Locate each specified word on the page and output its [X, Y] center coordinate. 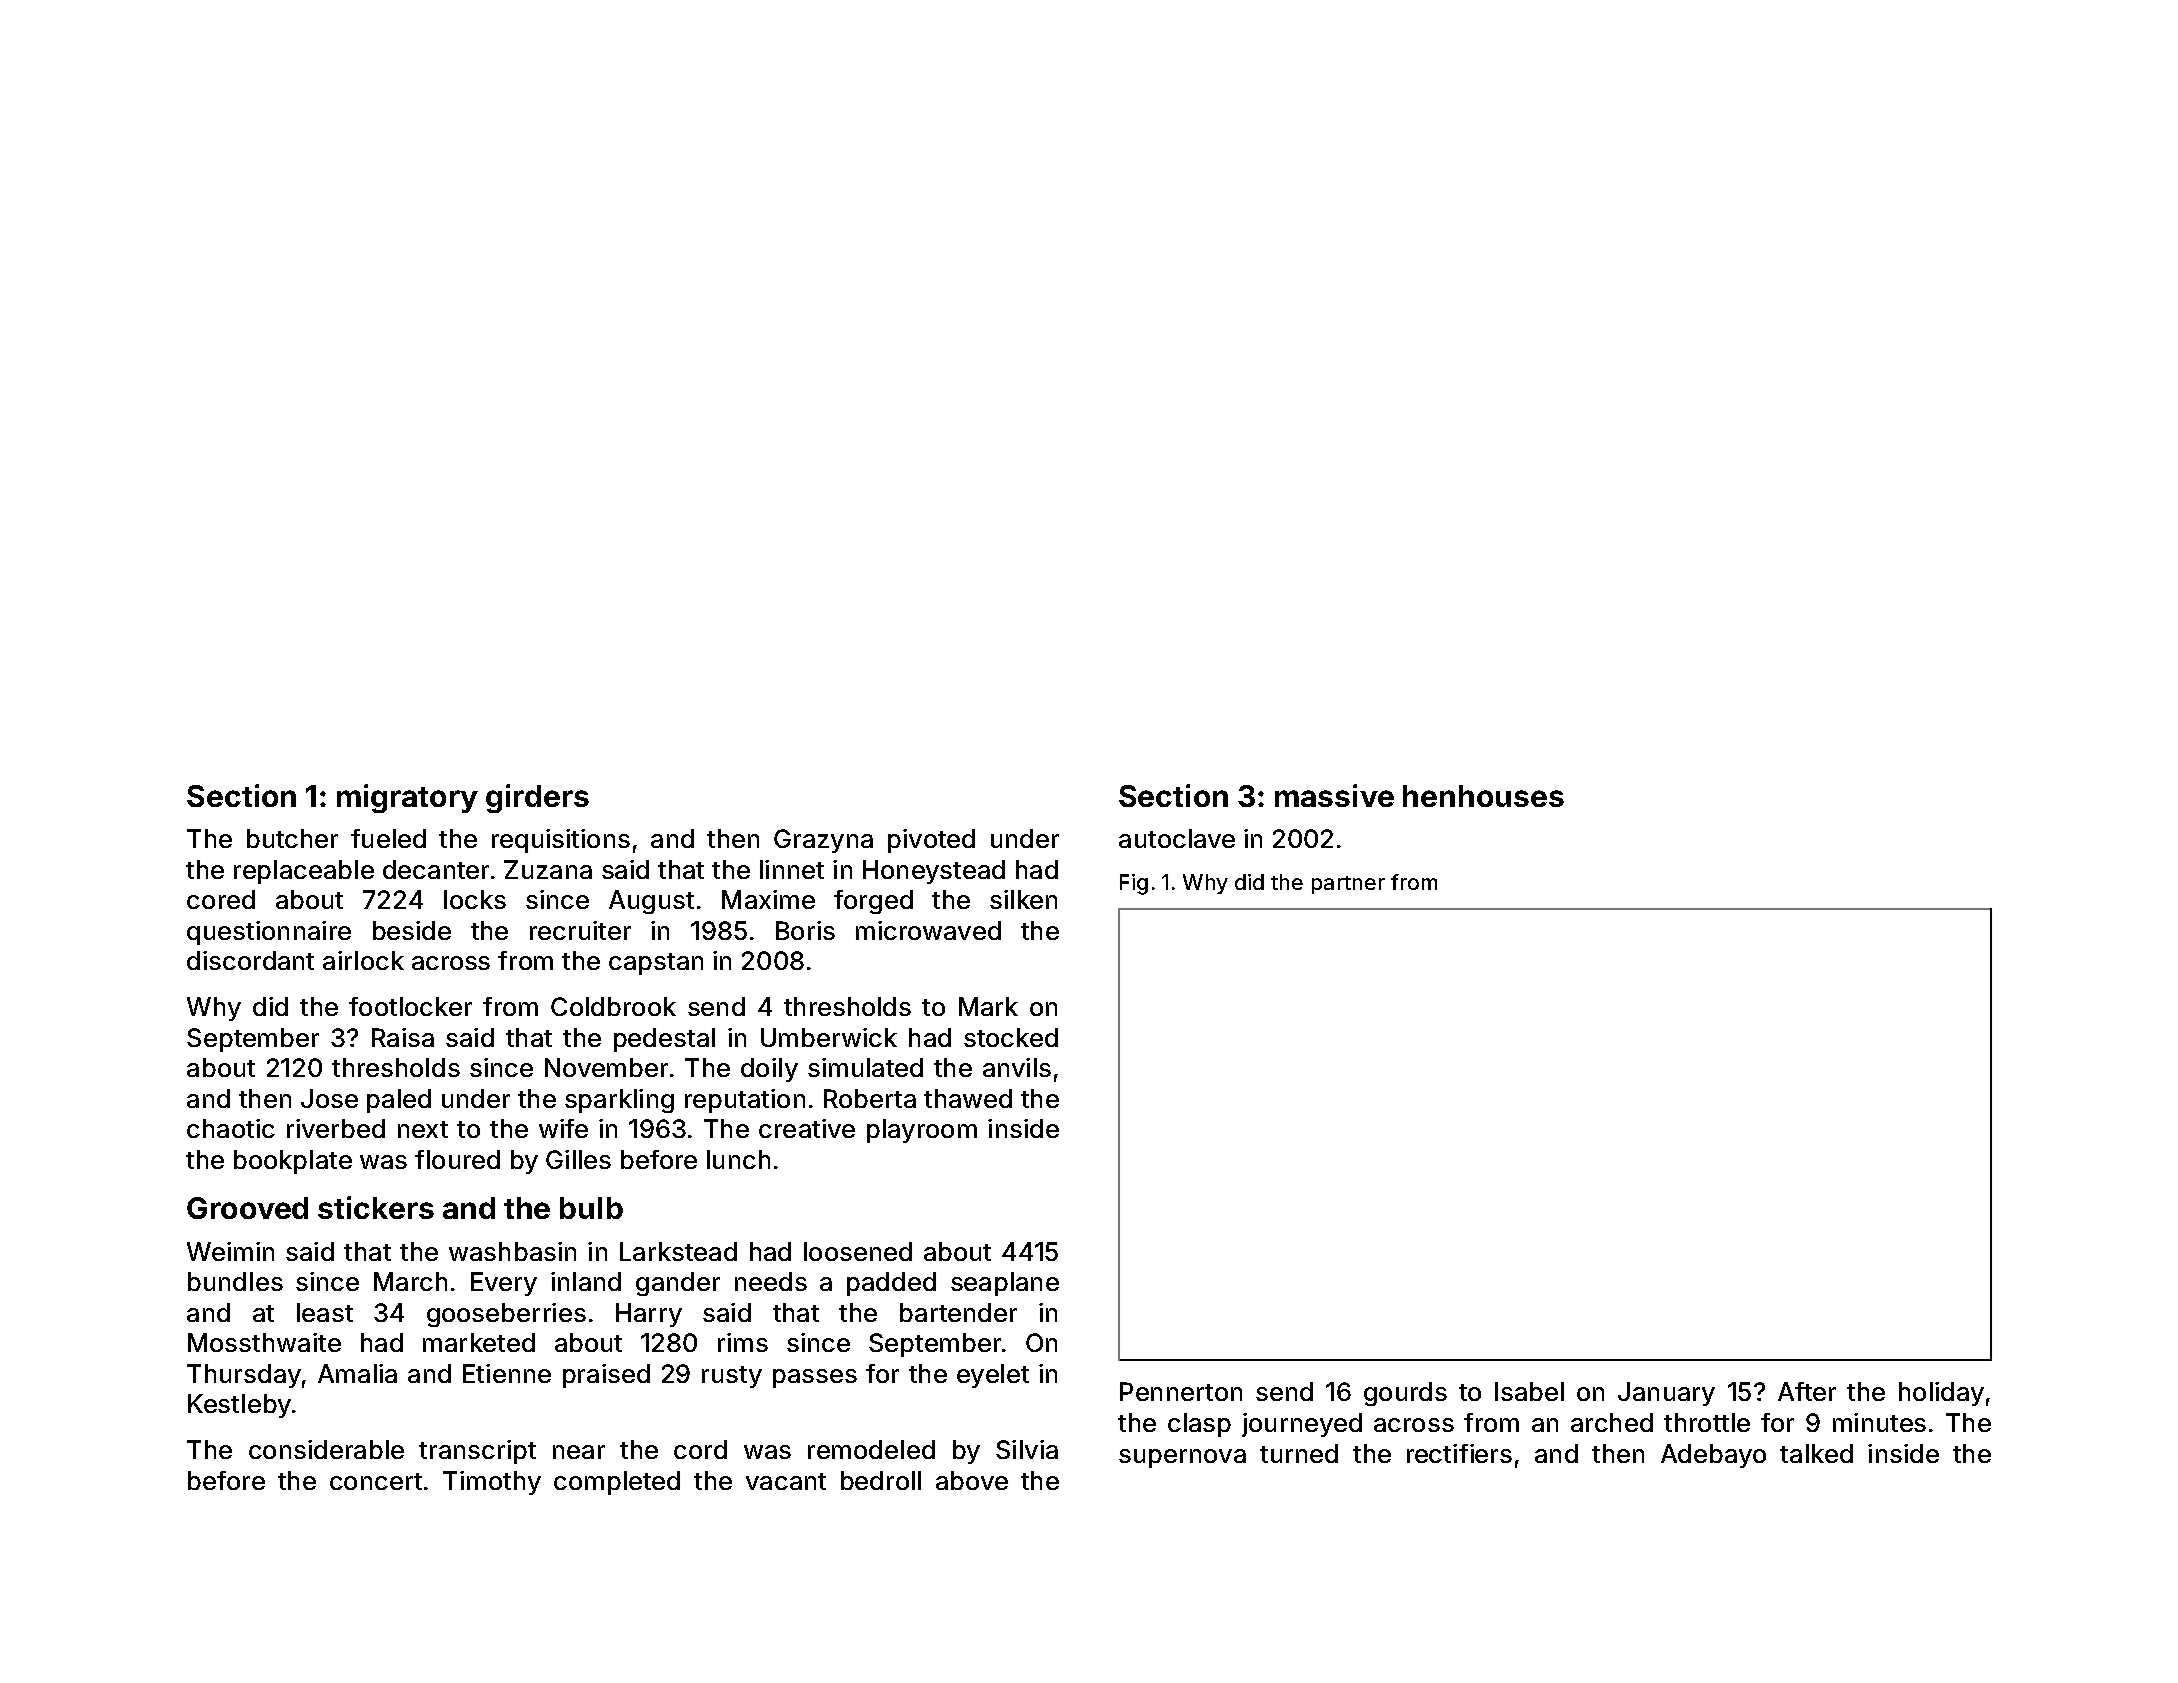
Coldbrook [613, 1006]
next [423, 1129]
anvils [1017, 1067]
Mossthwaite [264, 1342]
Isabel [1529, 1391]
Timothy [492, 1483]
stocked [1011, 1037]
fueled [388, 838]
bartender [958, 1312]
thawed [968, 1098]
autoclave [1177, 838]
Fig [1134, 884]
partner [1348, 885]
